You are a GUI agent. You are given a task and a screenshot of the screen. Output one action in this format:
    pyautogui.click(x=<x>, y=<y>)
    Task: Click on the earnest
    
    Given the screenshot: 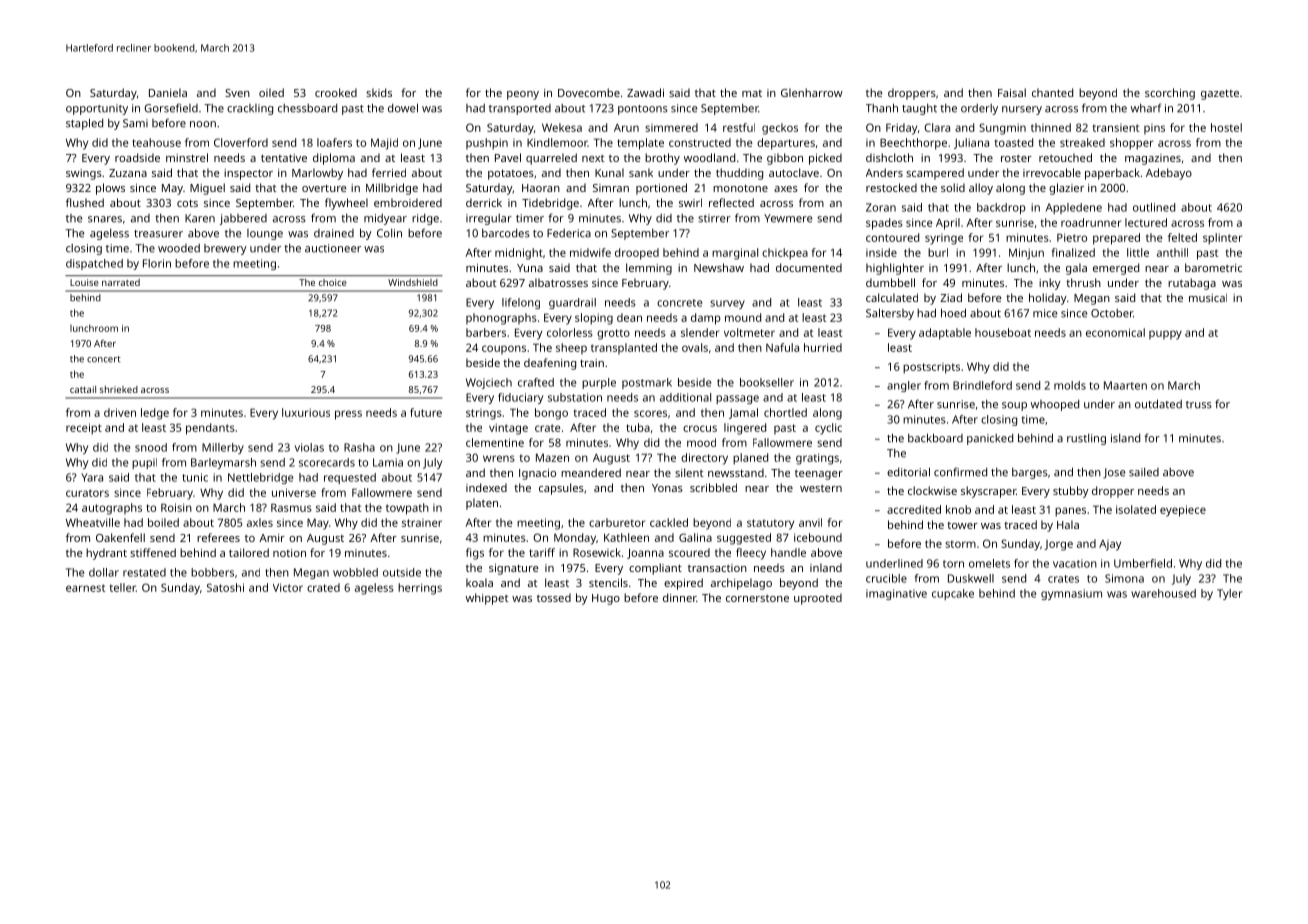 What is the action you would take?
    pyautogui.click(x=85, y=588)
